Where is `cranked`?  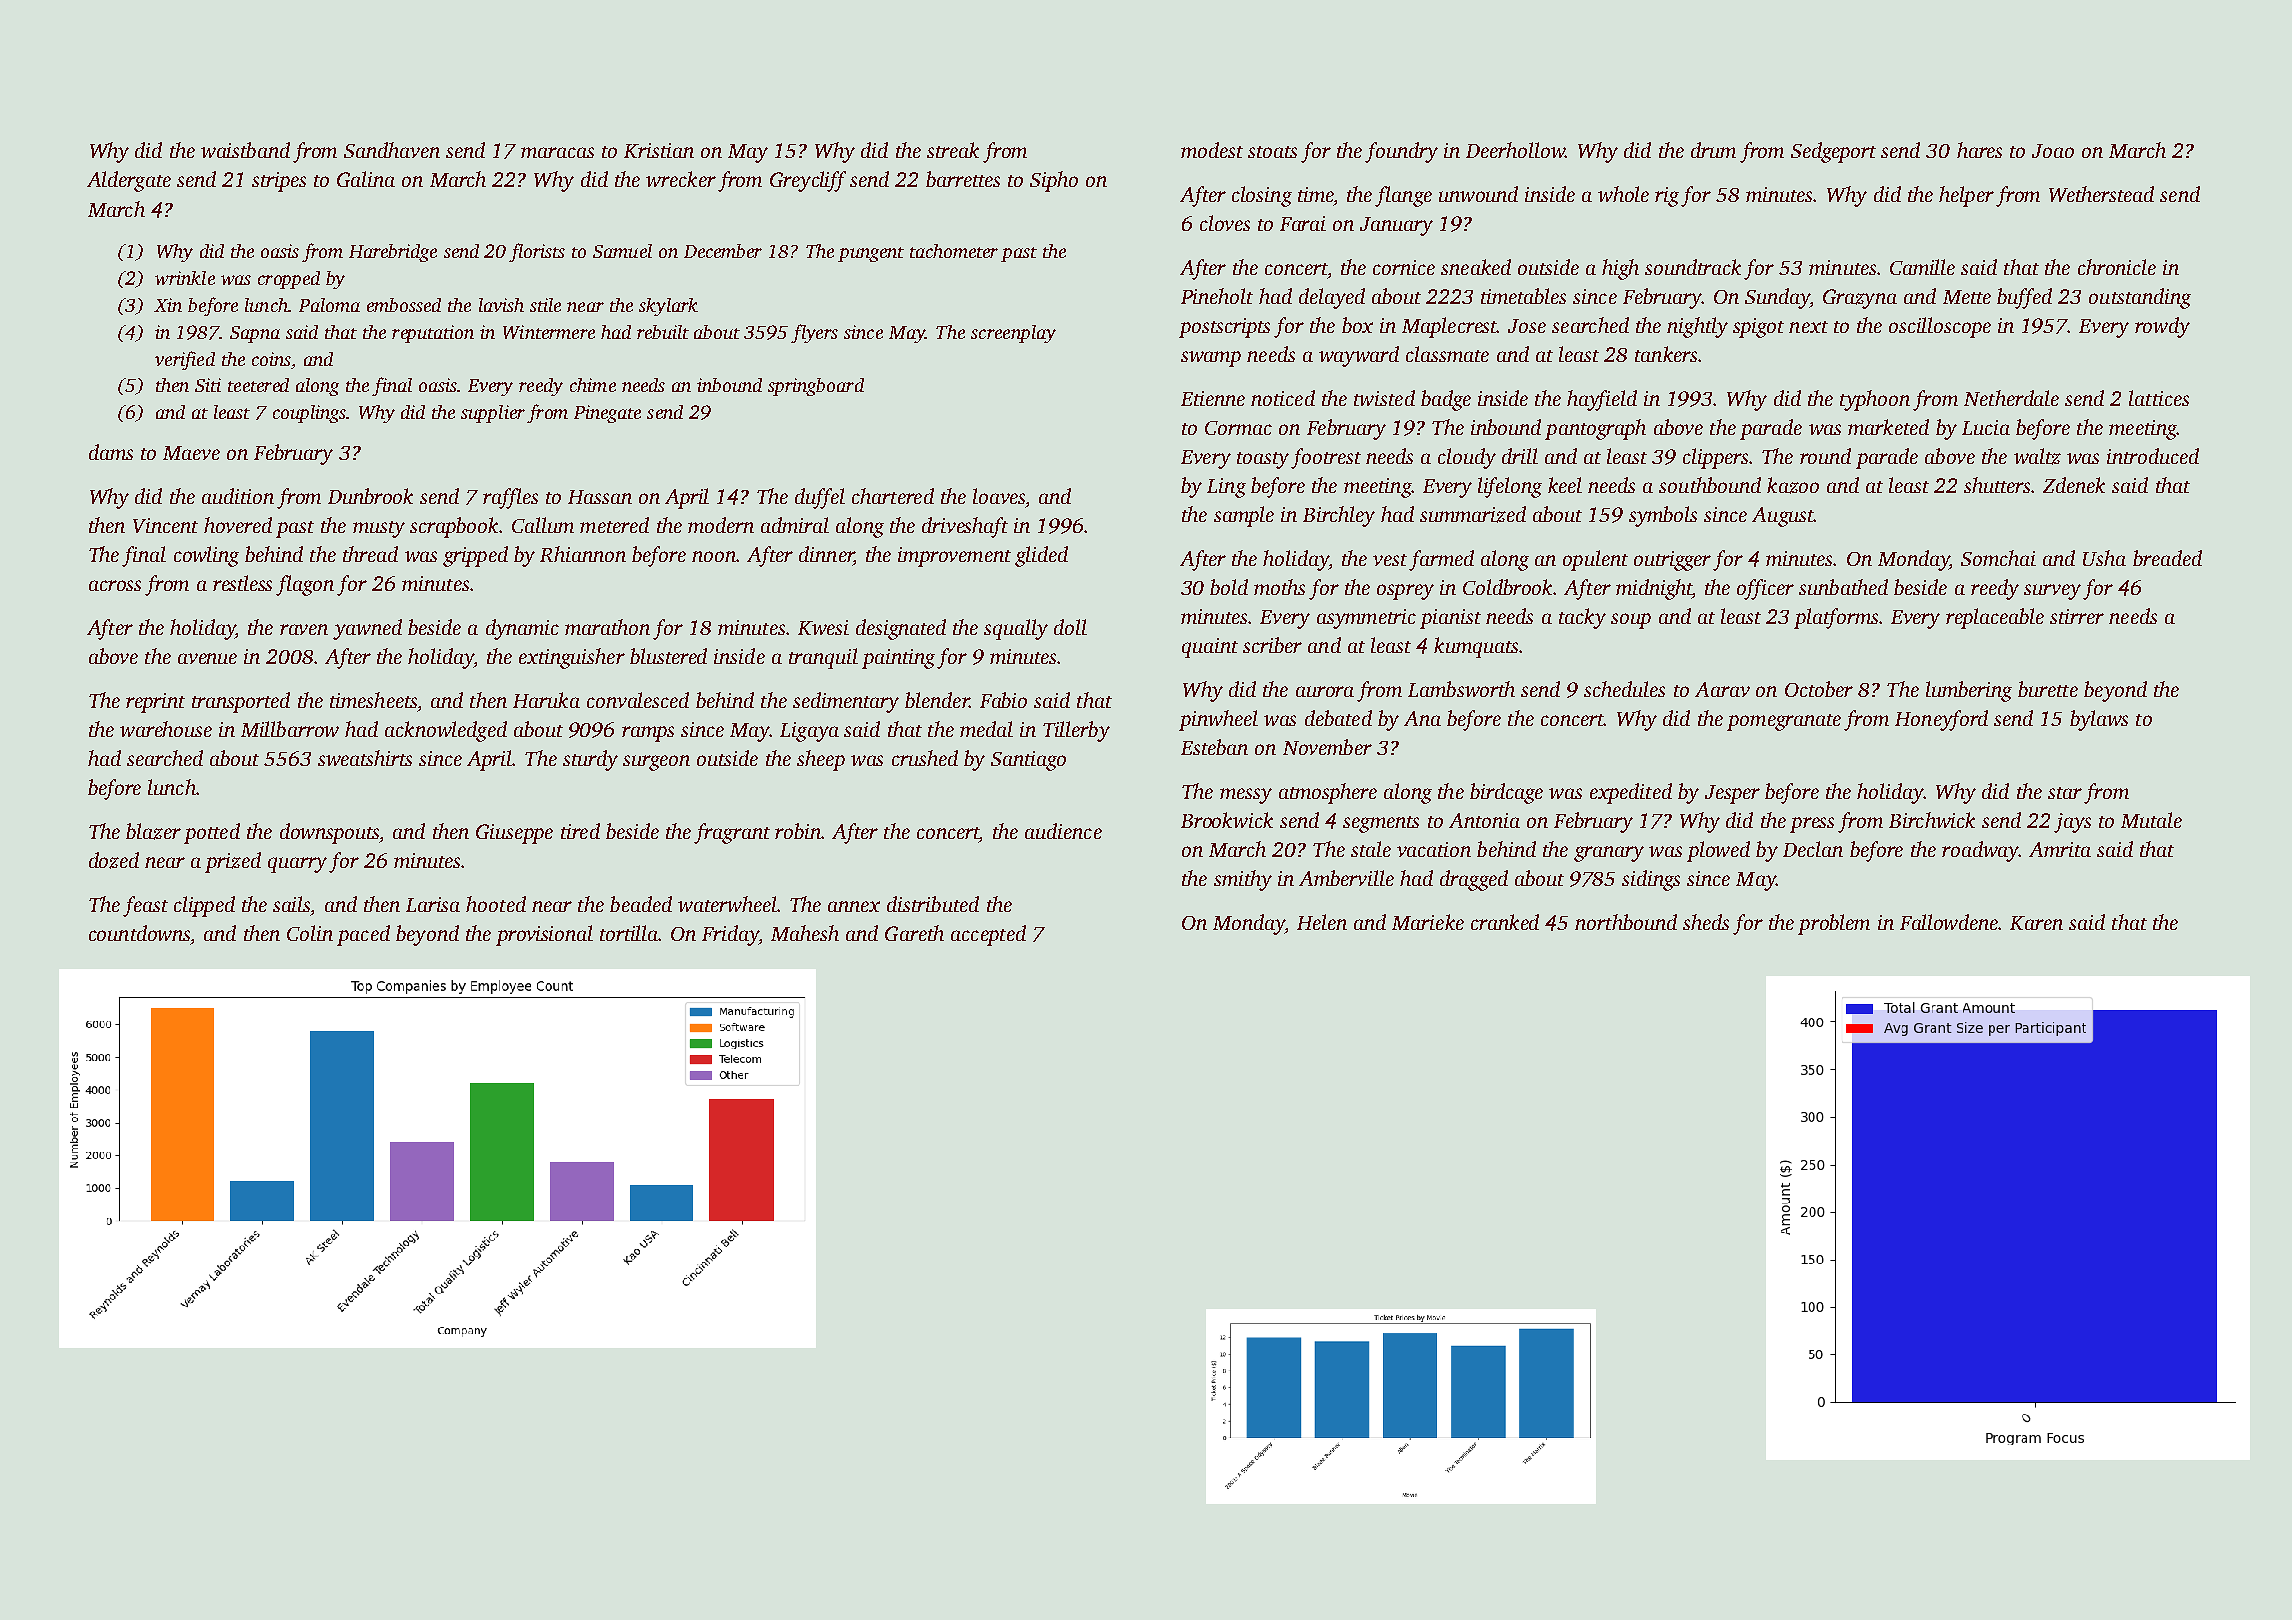 cranked is located at coordinates (1505, 922).
